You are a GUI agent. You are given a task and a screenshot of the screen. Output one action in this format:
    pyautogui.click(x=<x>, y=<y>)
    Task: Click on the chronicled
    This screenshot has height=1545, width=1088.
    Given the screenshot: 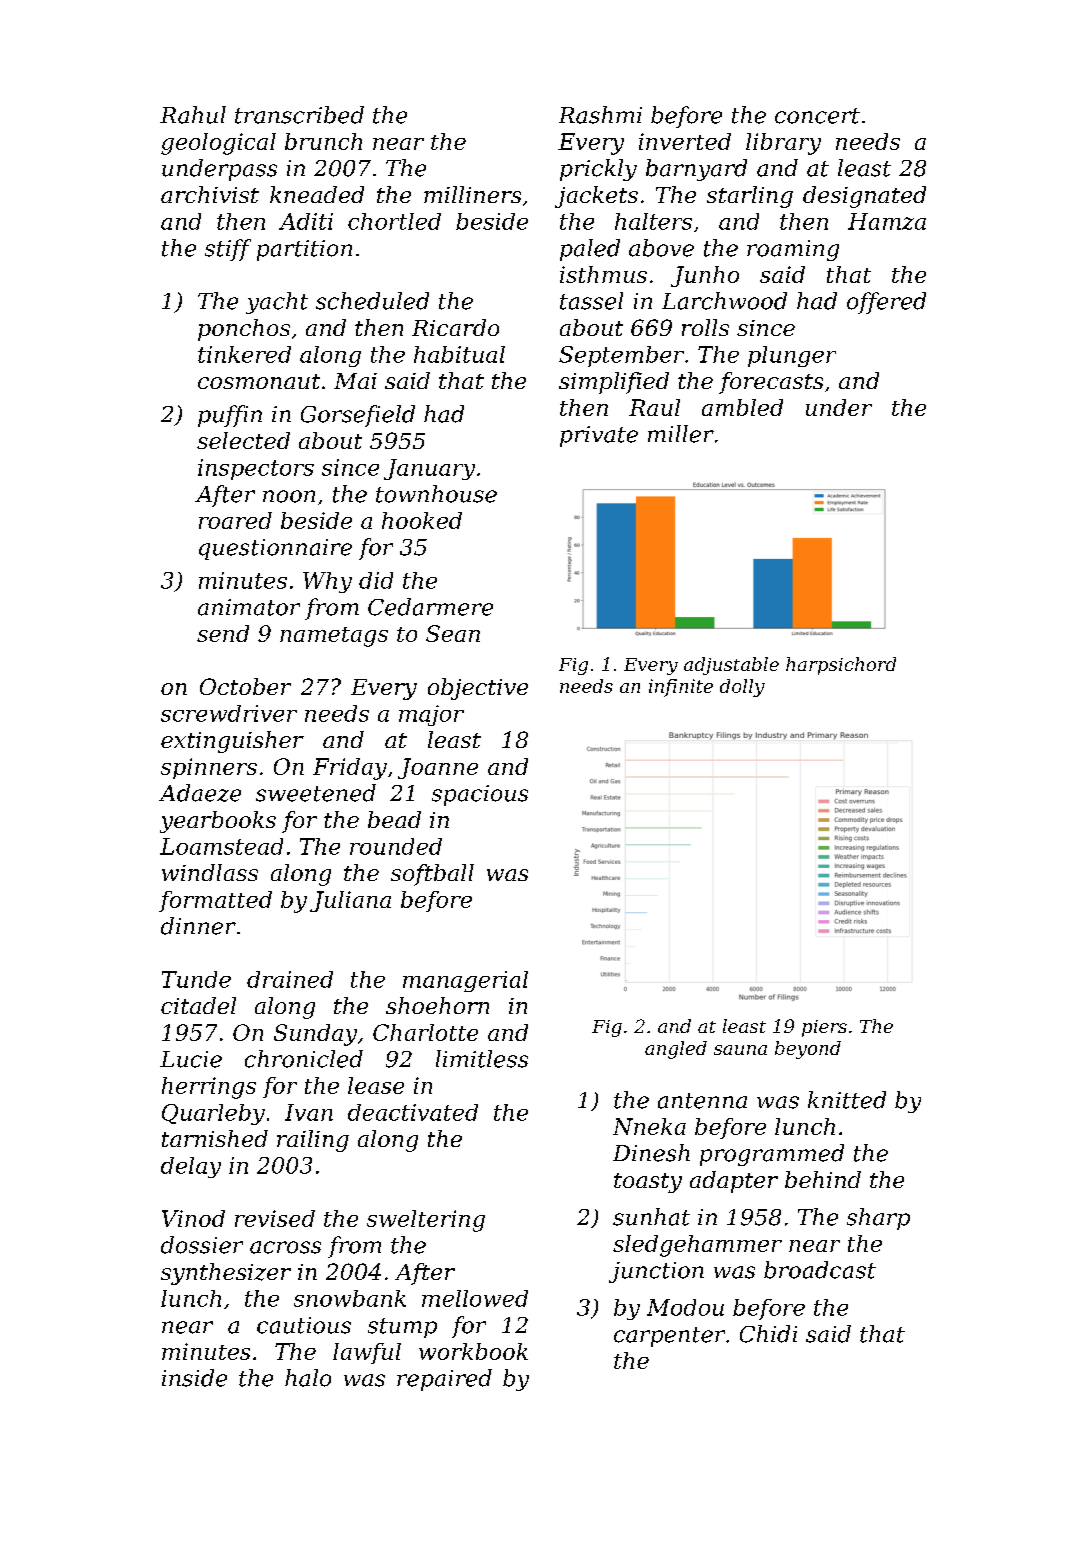 What is the action you would take?
    pyautogui.click(x=304, y=1059)
